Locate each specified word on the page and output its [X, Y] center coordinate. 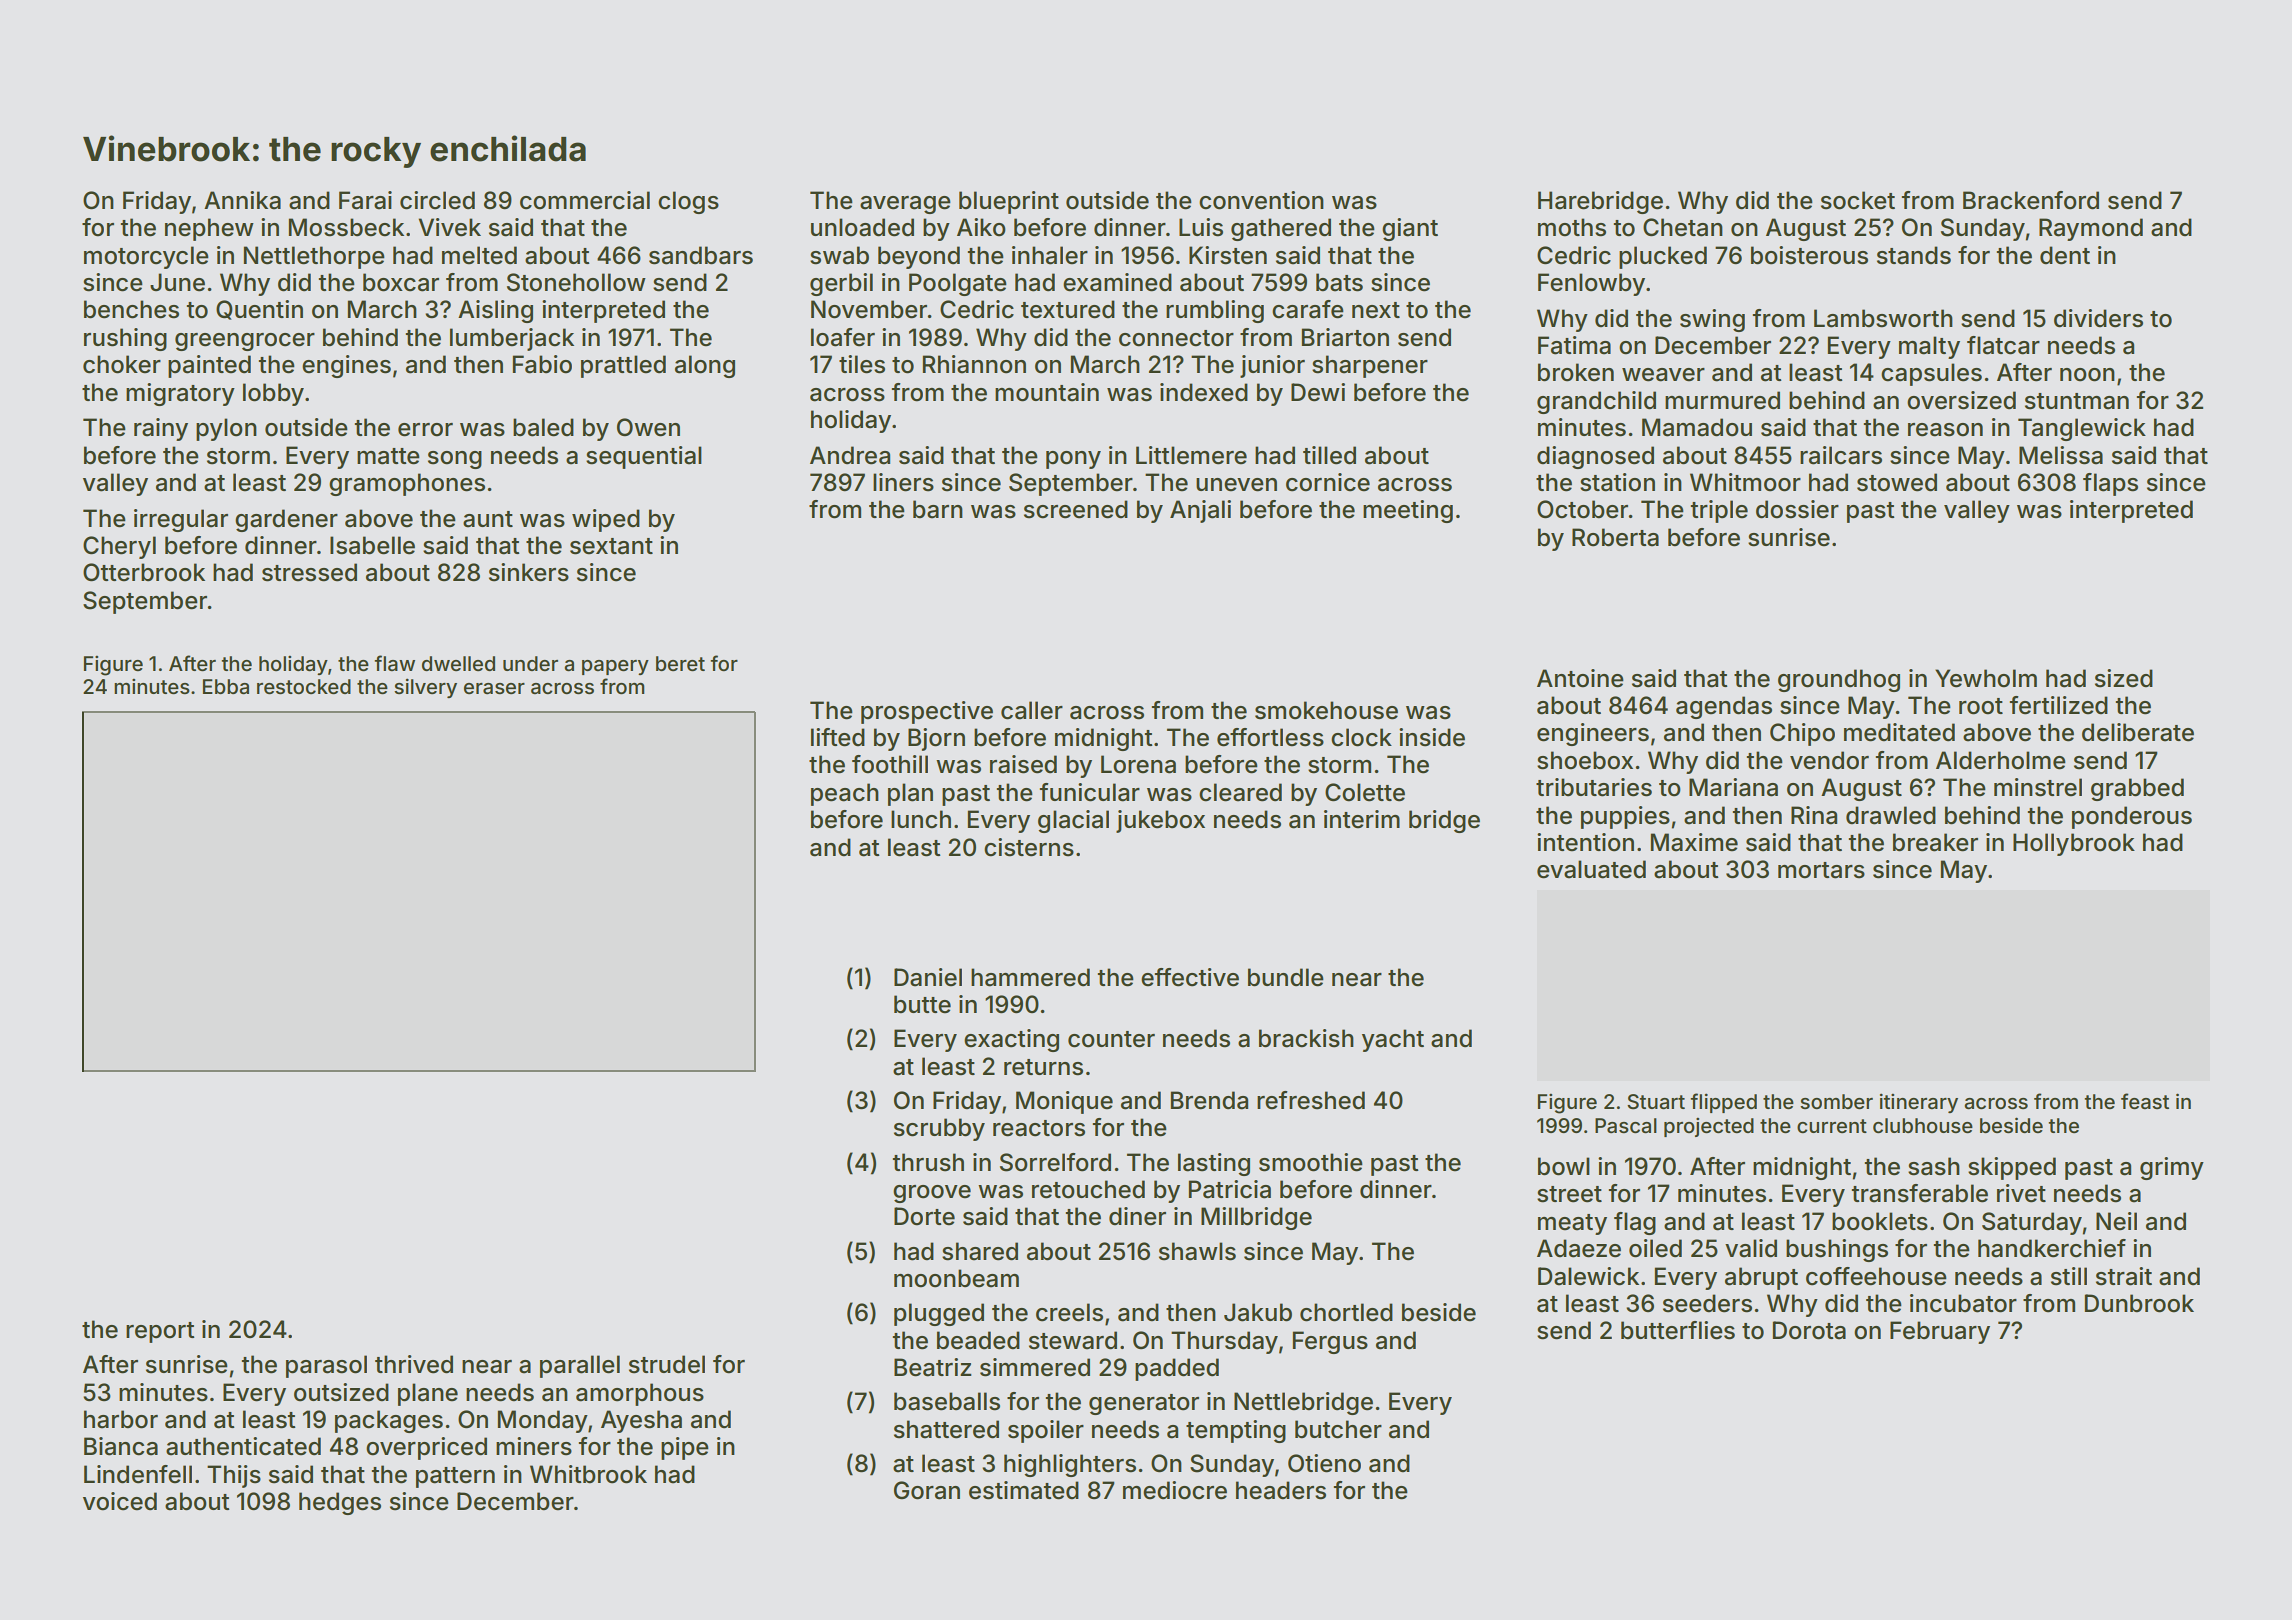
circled [437, 200]
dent [2065, 255]
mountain [1047, 392]
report [160, 1332]
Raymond [2091, 229]
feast [2145, 1101]
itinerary [1919, 1103]
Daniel [928, 977]
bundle [1286, 977]
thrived [414, 1364]
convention [1261, 200]
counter [1111, 1039]
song [455, 460]
